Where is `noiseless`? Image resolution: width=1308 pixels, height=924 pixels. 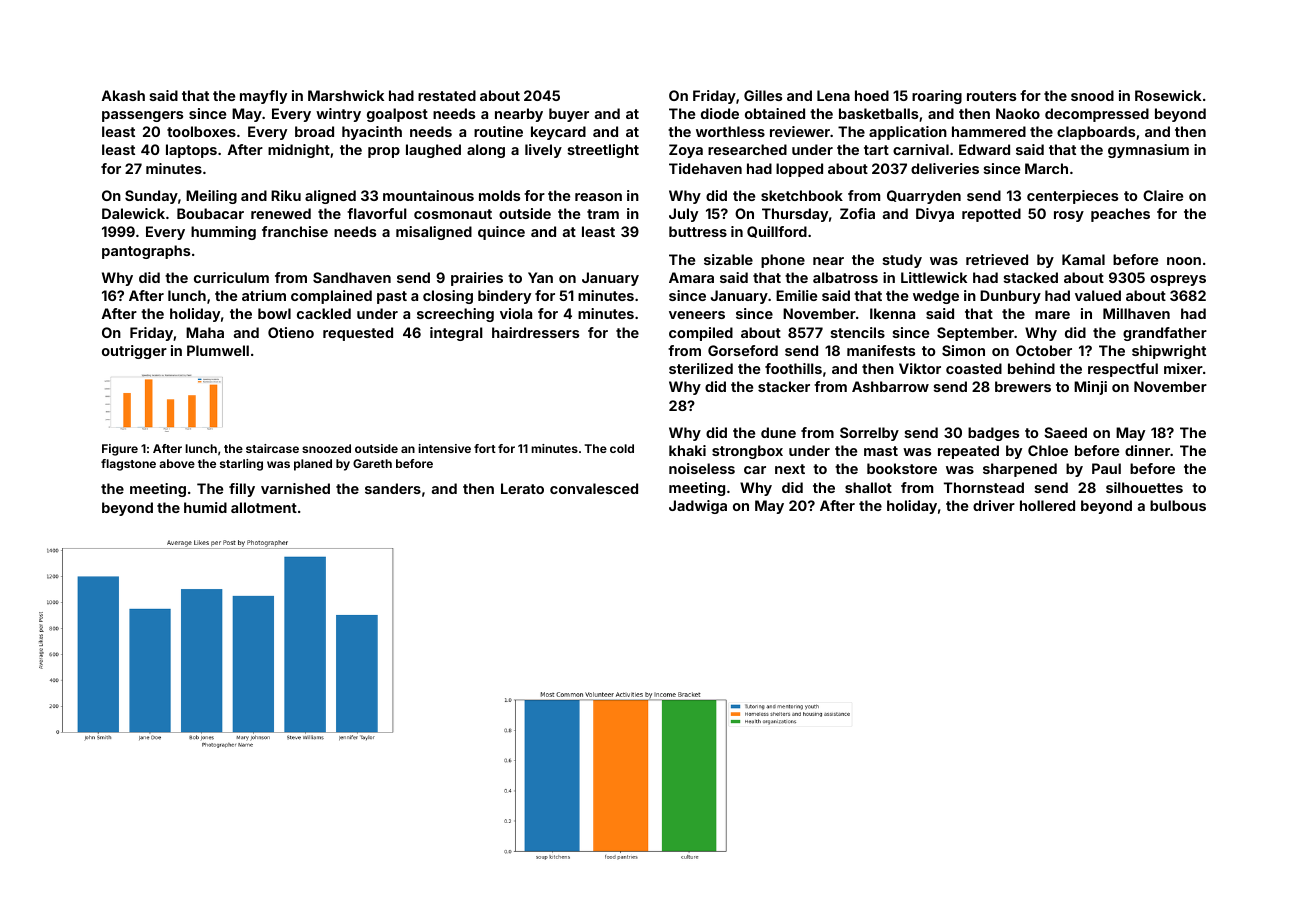 noiseless is located at coordinates (702, 468).
